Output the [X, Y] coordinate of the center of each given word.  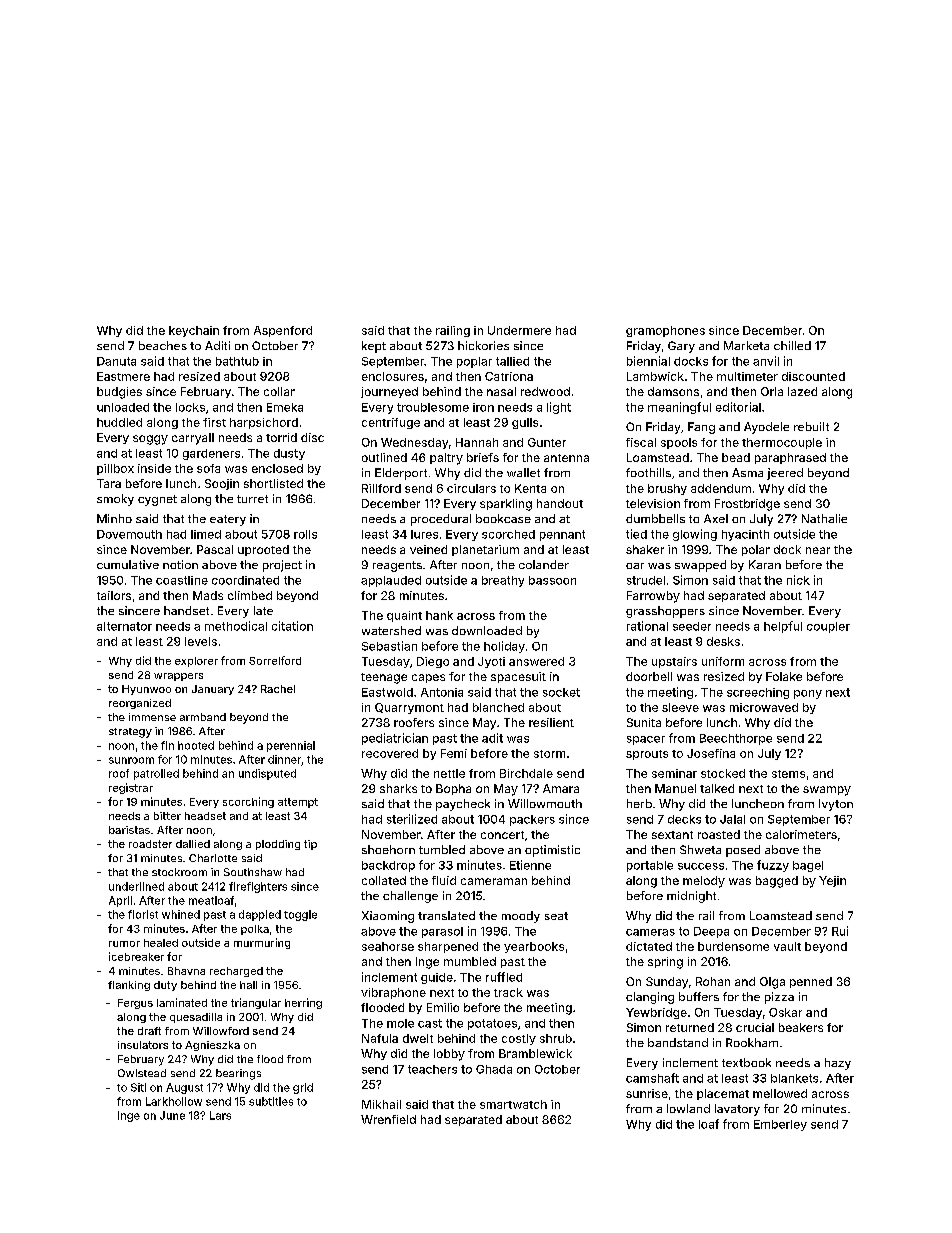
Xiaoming [388, 917]
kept [374, 347]
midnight [691, 897]
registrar [131, 788]
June [172, 1115]
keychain [194, 331]
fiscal [641, 442]
